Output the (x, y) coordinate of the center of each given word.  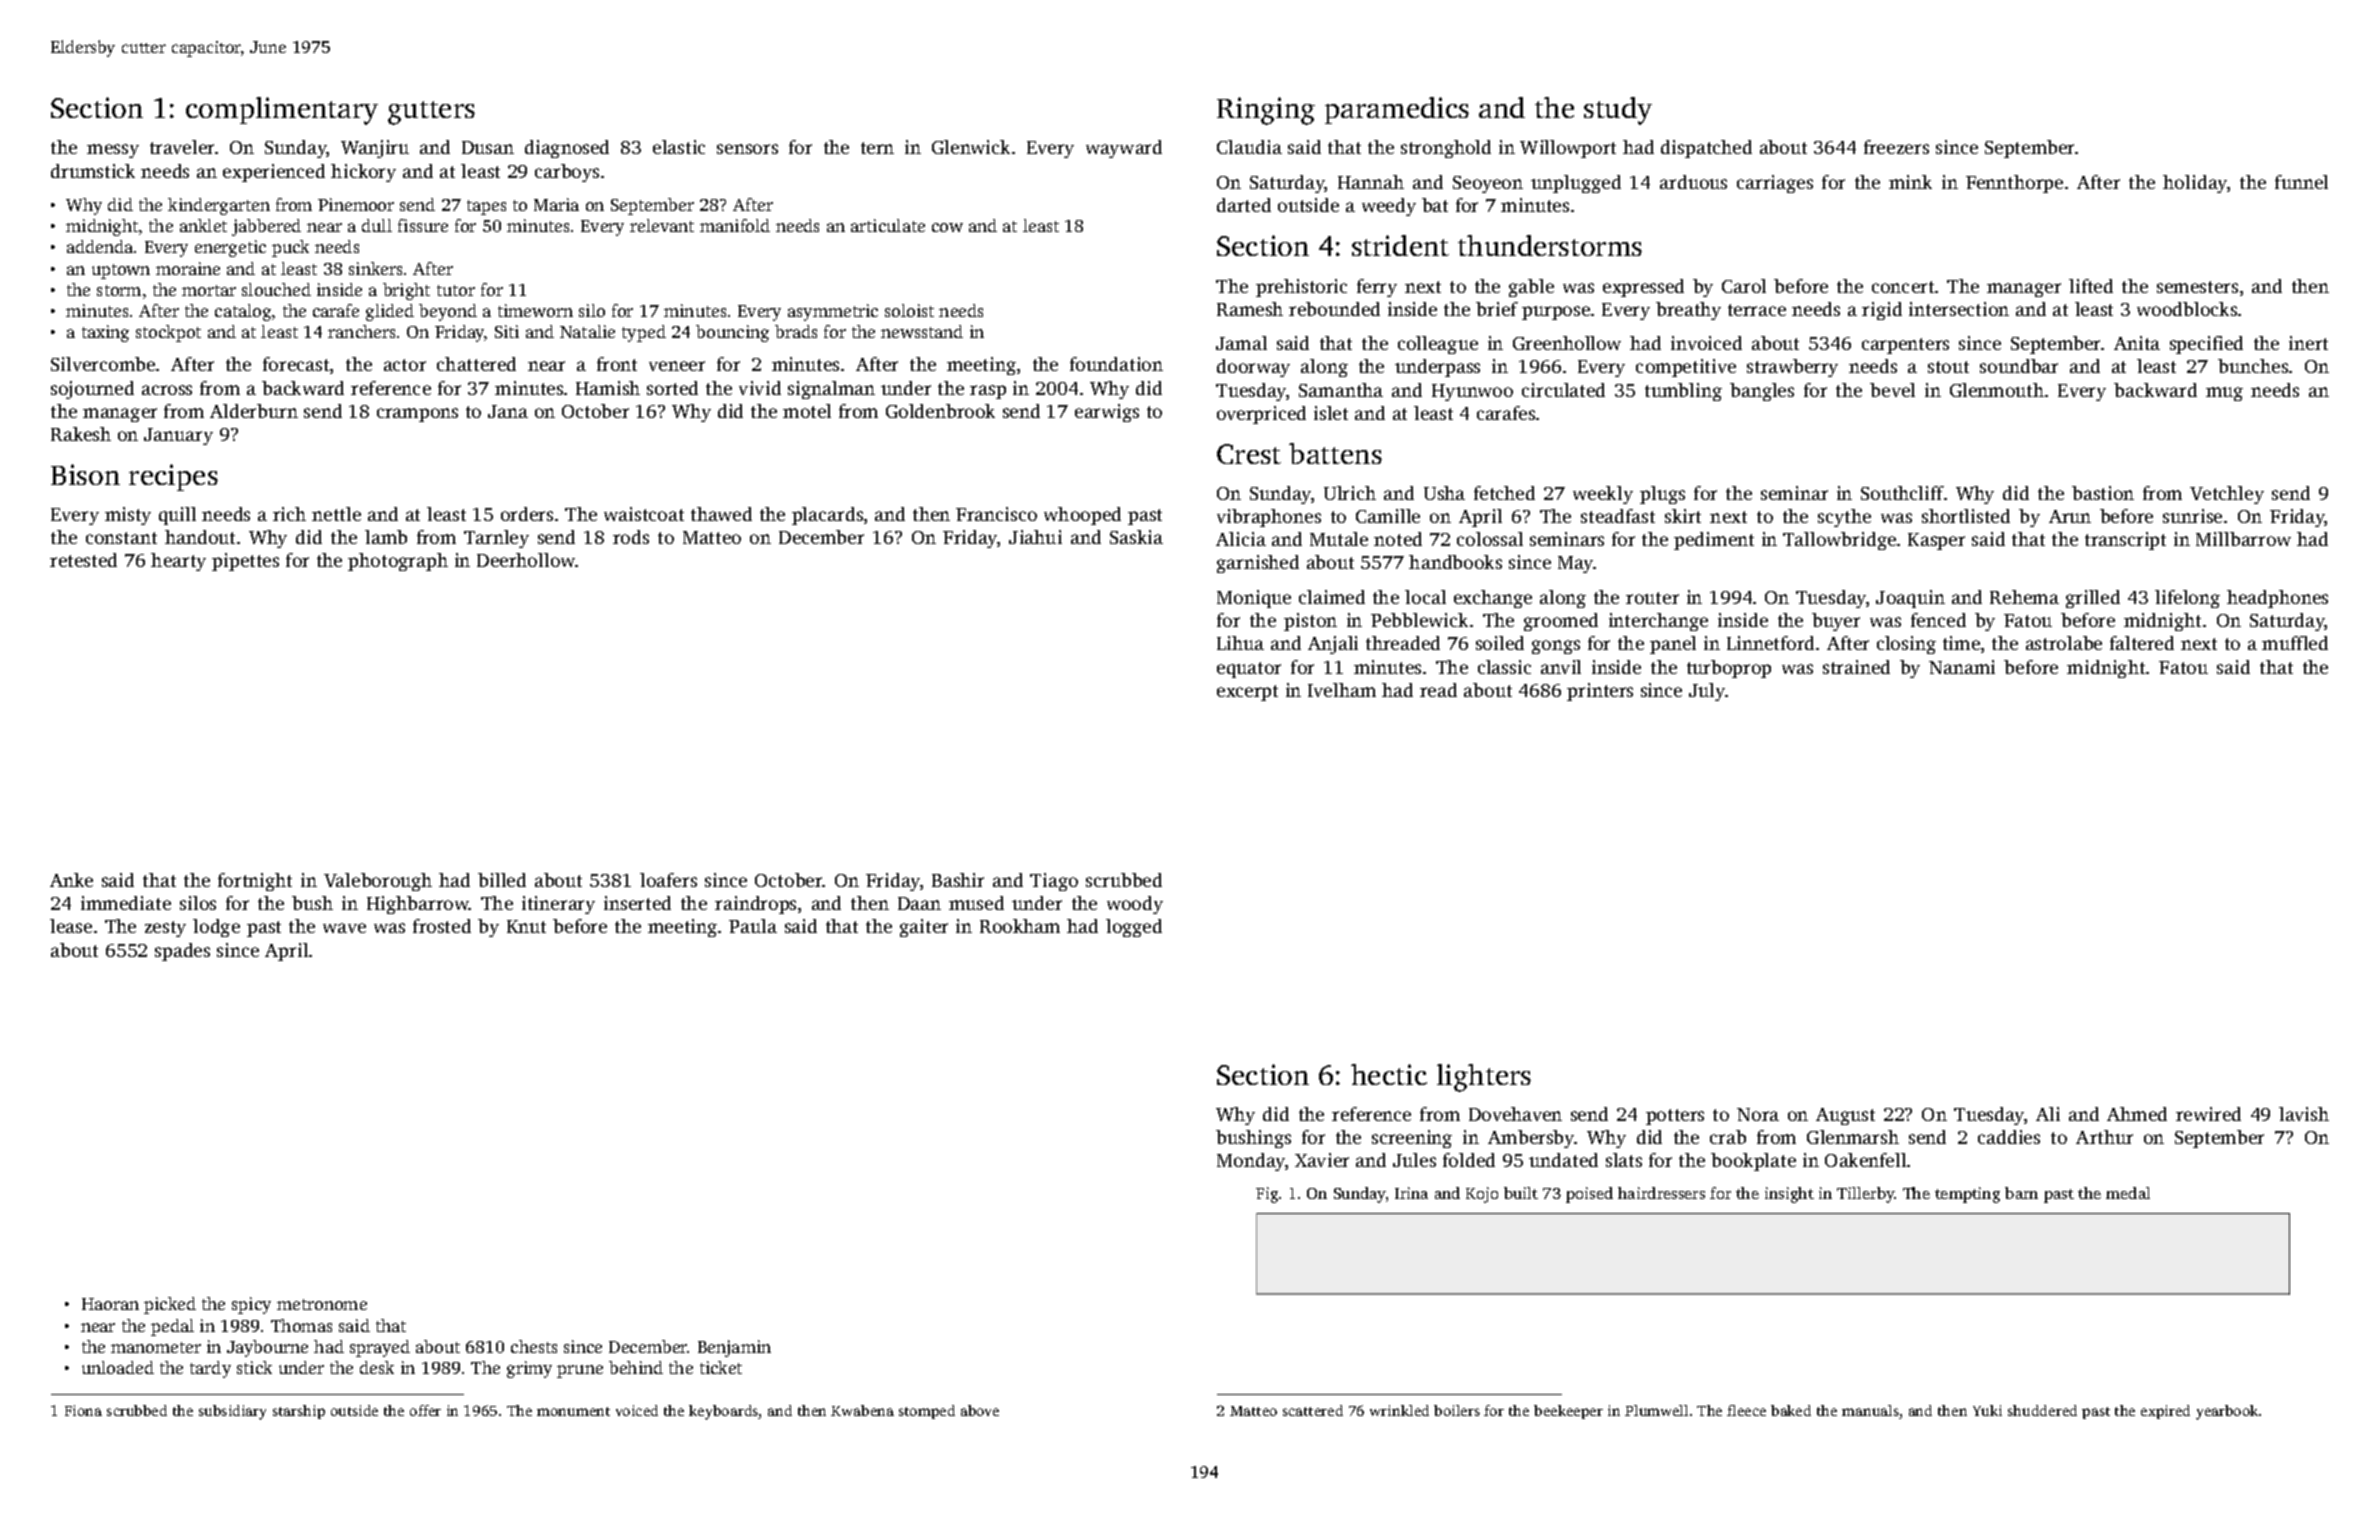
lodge (216, 928)
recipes (173, 477)
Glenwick (971, 147)
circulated (1563, 390)
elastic (679, 147)
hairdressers (1661, 1193)
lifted (2091, 286)
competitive (1686, 368)
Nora (1758, 1114)
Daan (919, 903)
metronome (322, 1304)
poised (1589, 1195)
